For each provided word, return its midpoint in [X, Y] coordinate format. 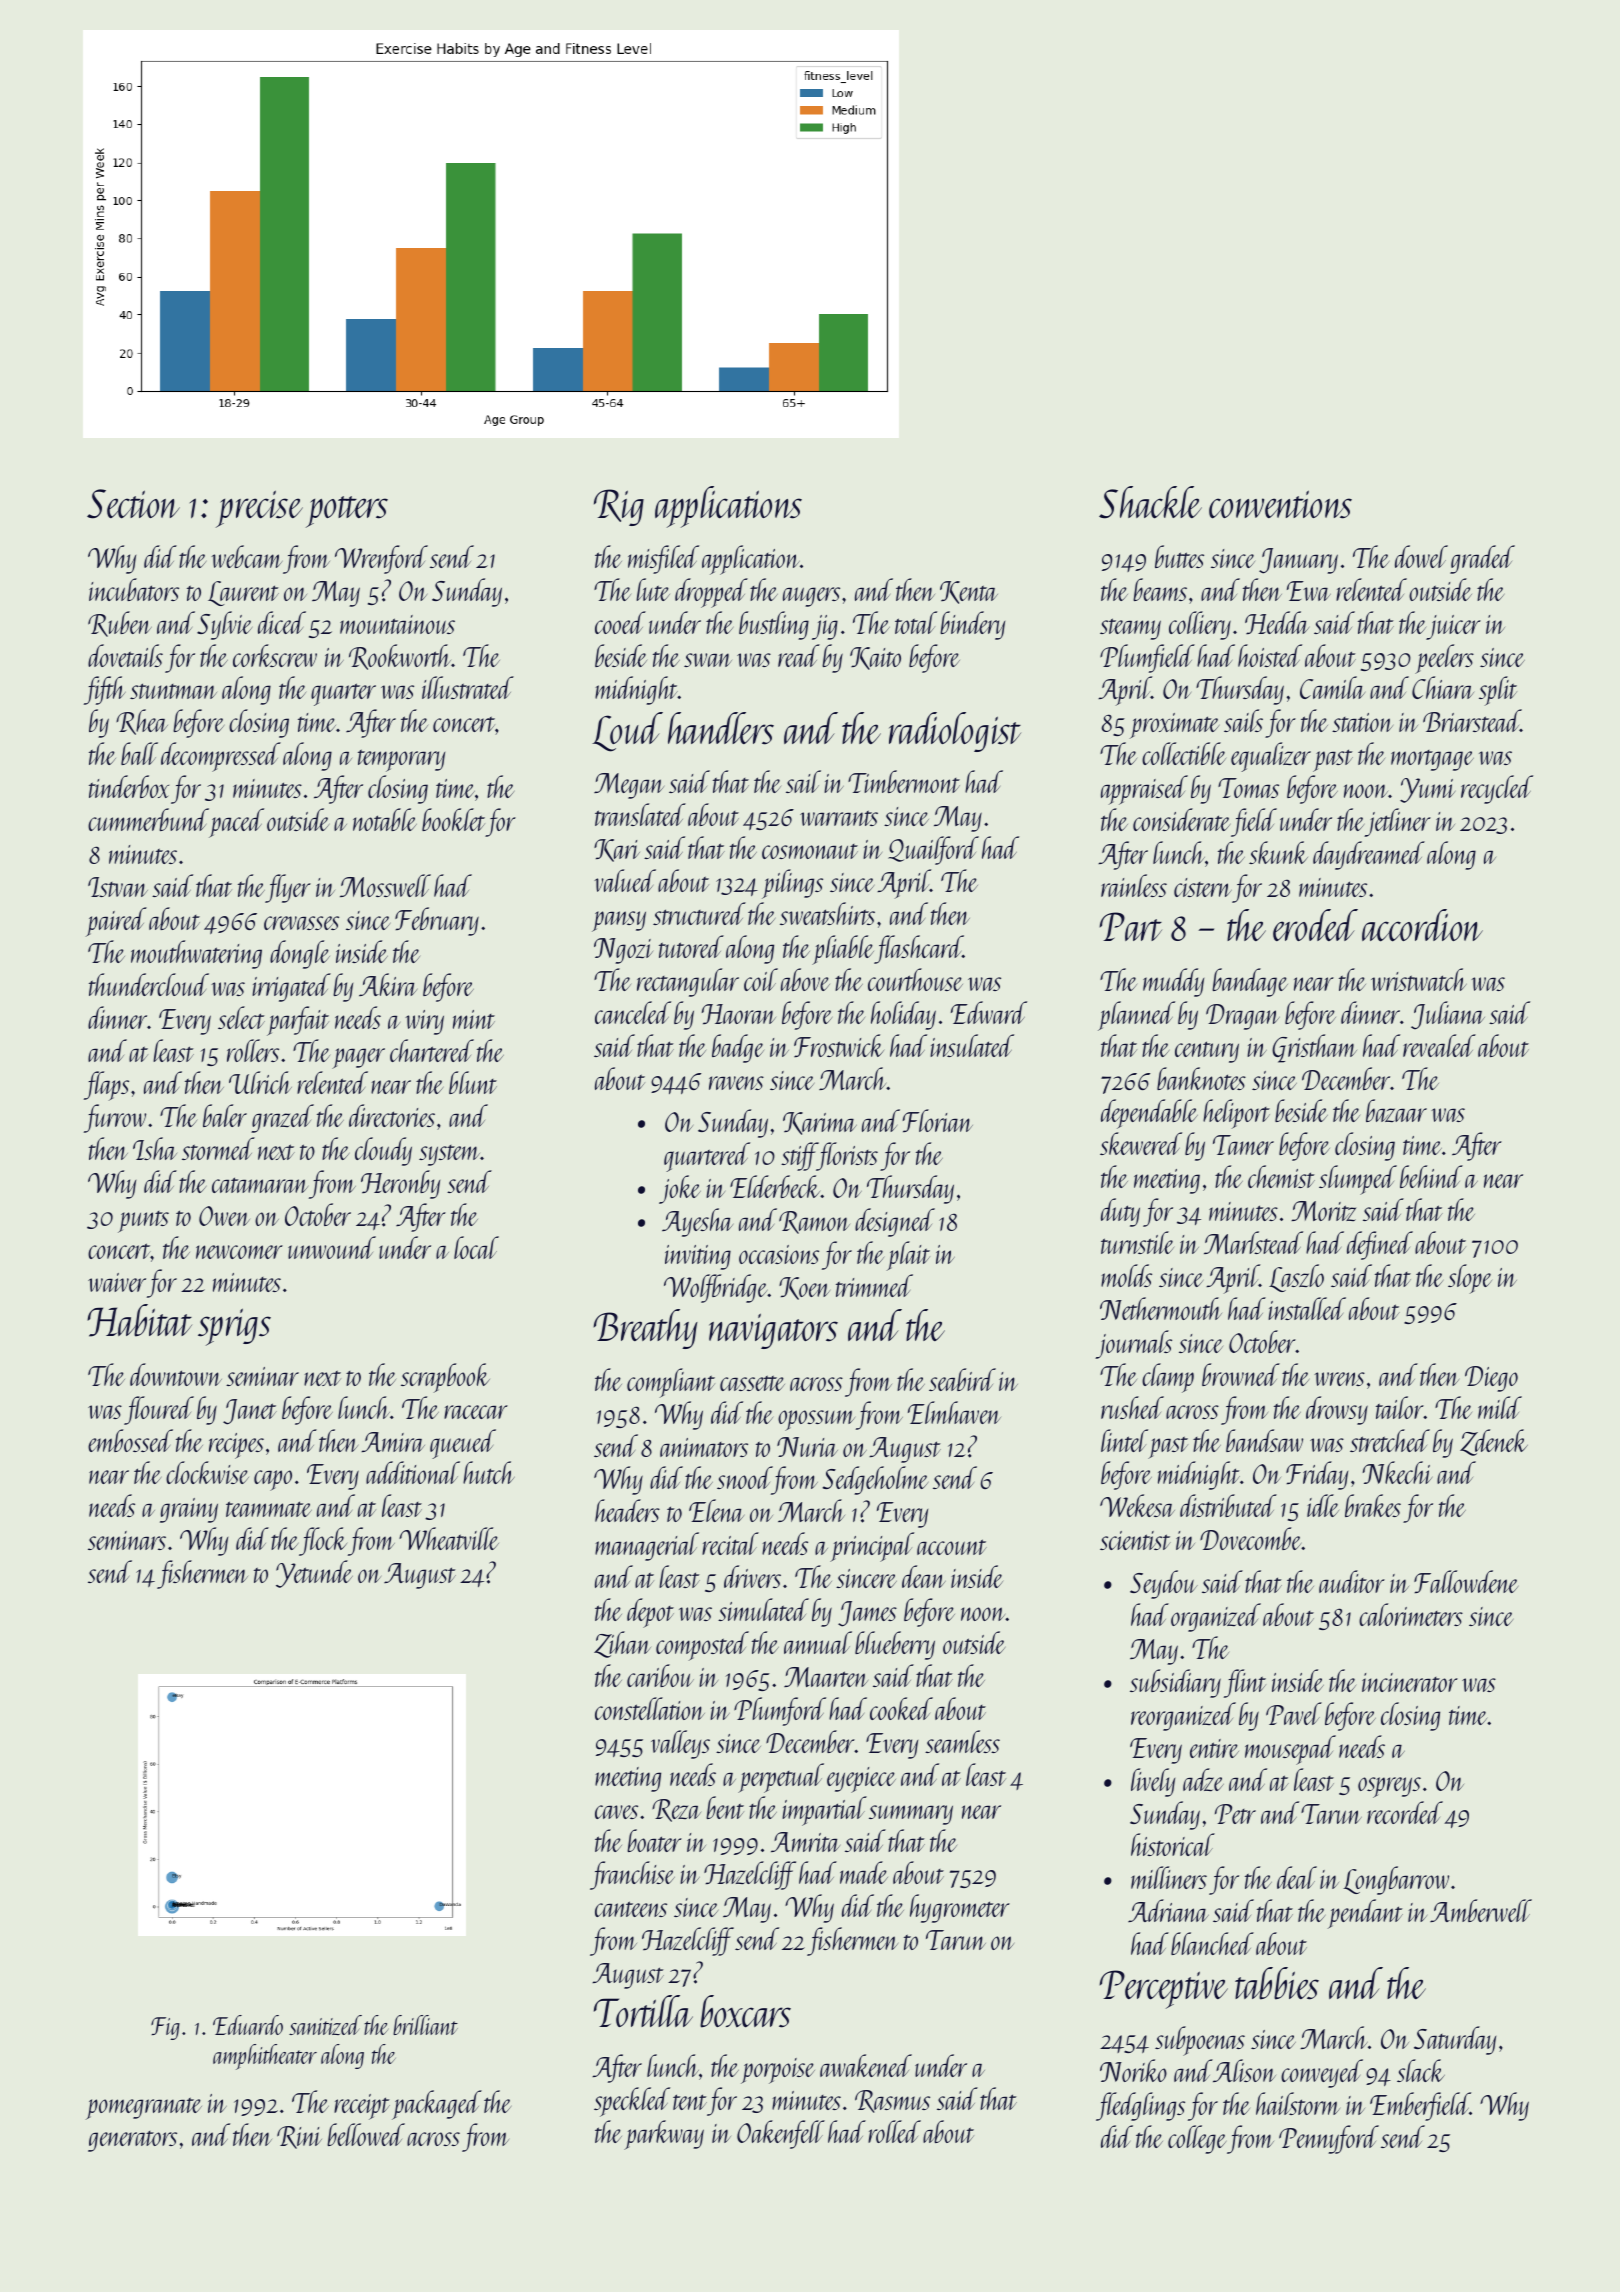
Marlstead [1253, 1242]
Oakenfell [781, 2134]
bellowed [366, 2134]
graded [1482, 559]
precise [259, 509]
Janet [250, 1412]
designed [895, 1222]
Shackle [1150, 502]
